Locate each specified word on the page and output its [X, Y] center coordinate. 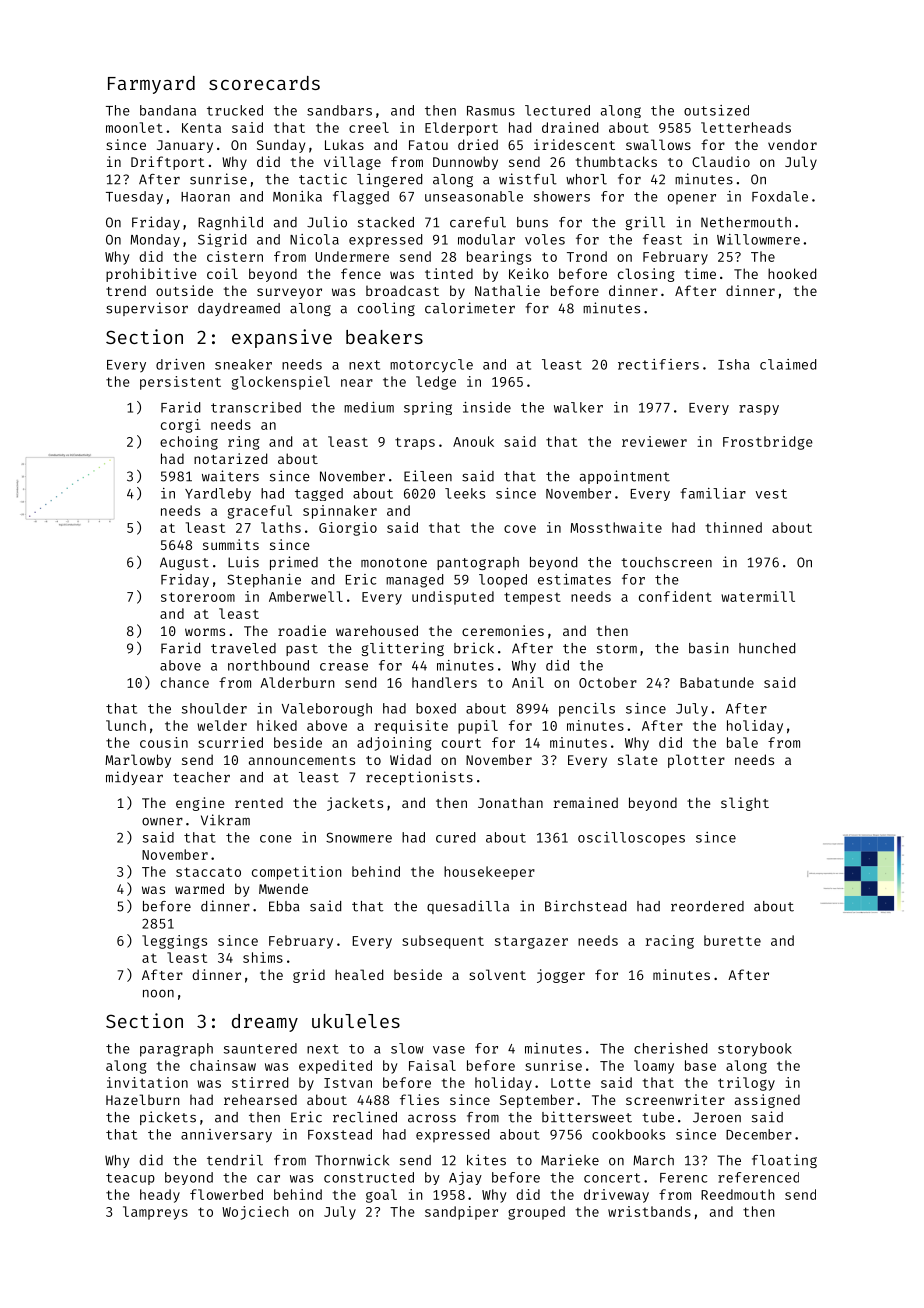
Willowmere [758, 239]
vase [449, 1050]
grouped [536, 1213]
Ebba [284, 906]
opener [692, 199]
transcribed [256, 407]
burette [732, 940]
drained [570, 127]
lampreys [155, 1213]
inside [487, 407]
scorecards [264, 83]
